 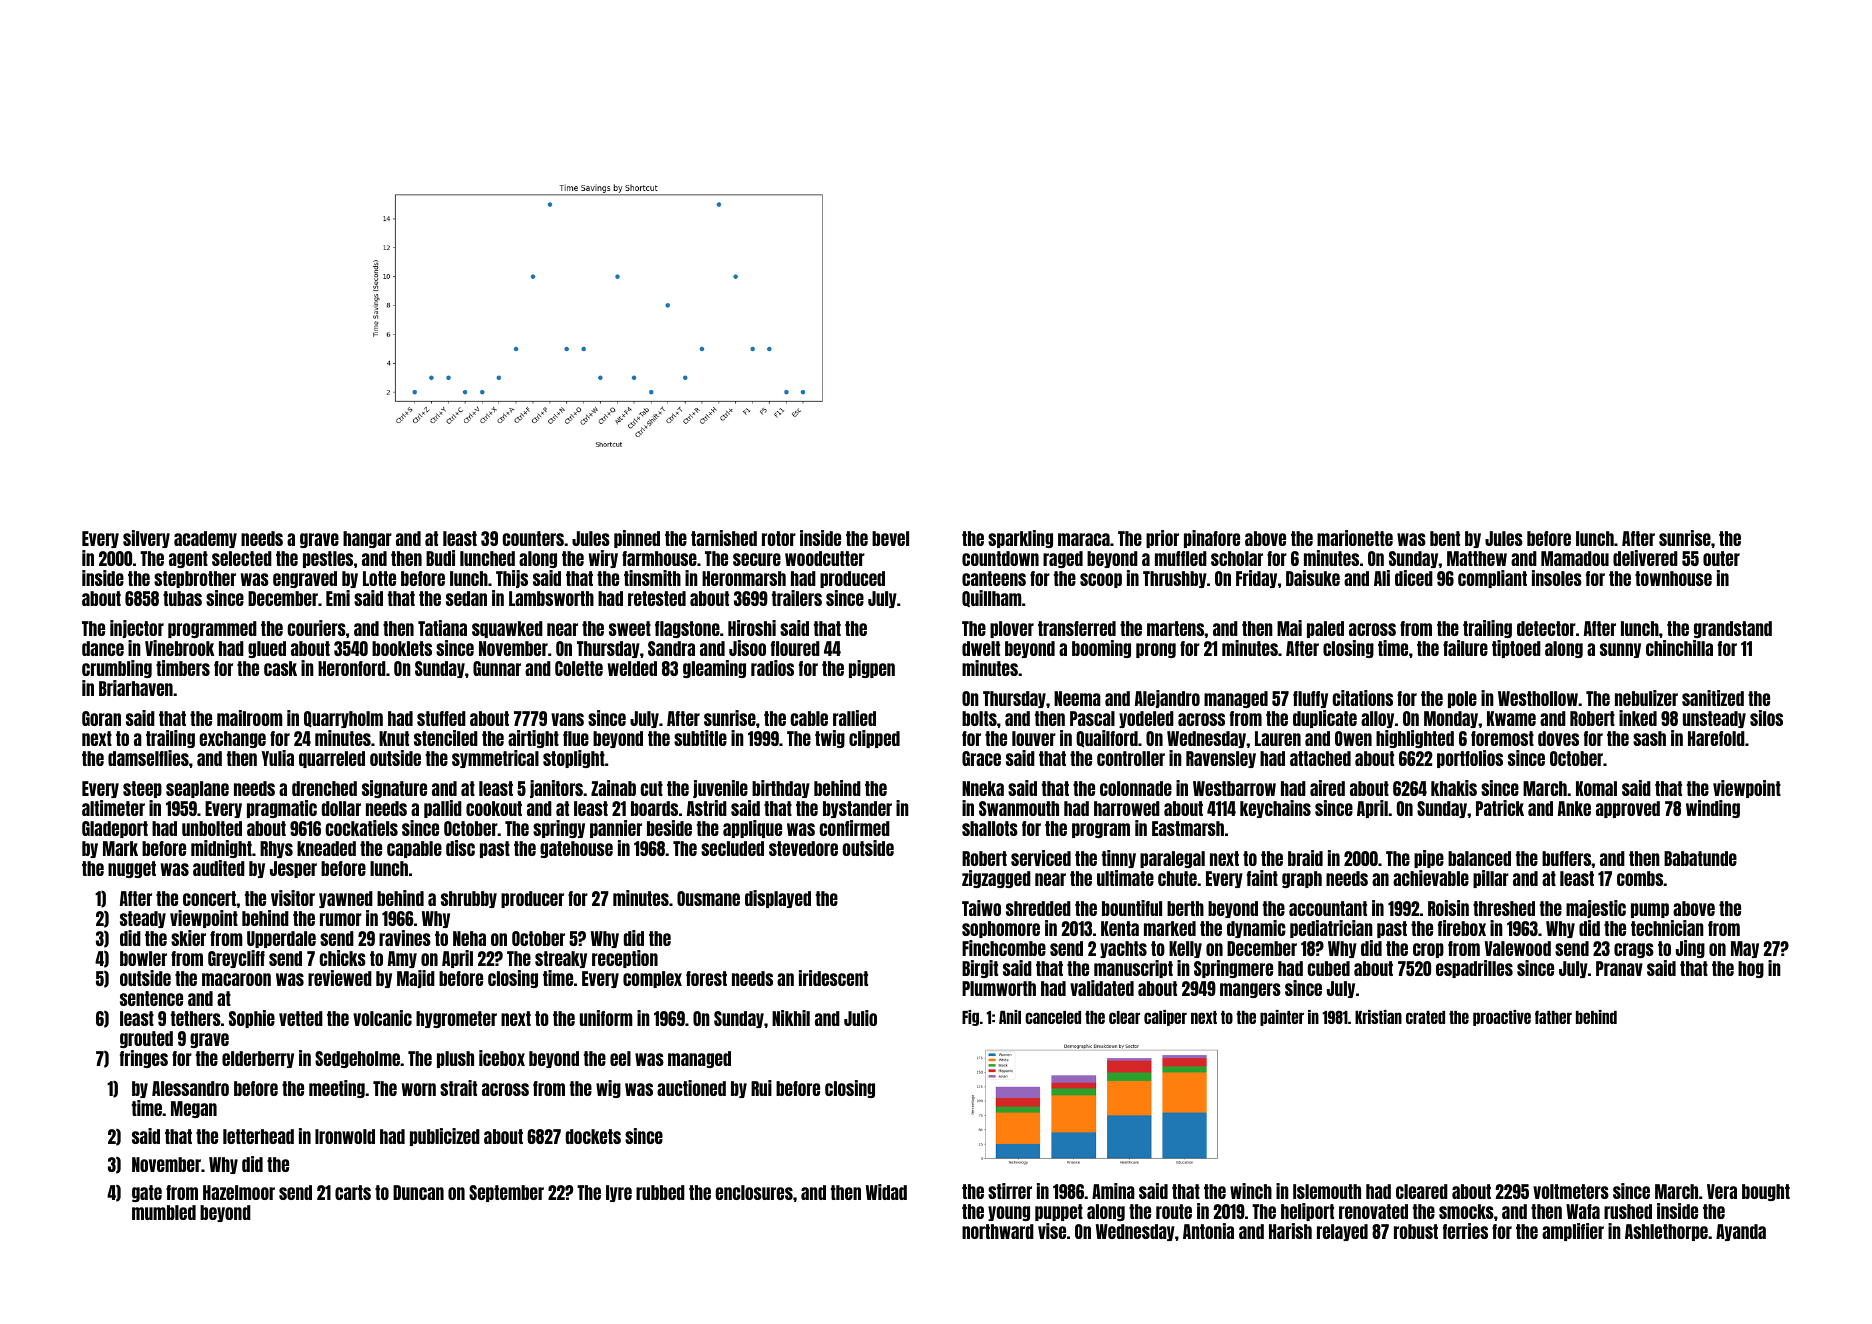 What do you see at coordinates (1645, 558) in the document?
I see `delivered` at bounding box center [1645, 558].
